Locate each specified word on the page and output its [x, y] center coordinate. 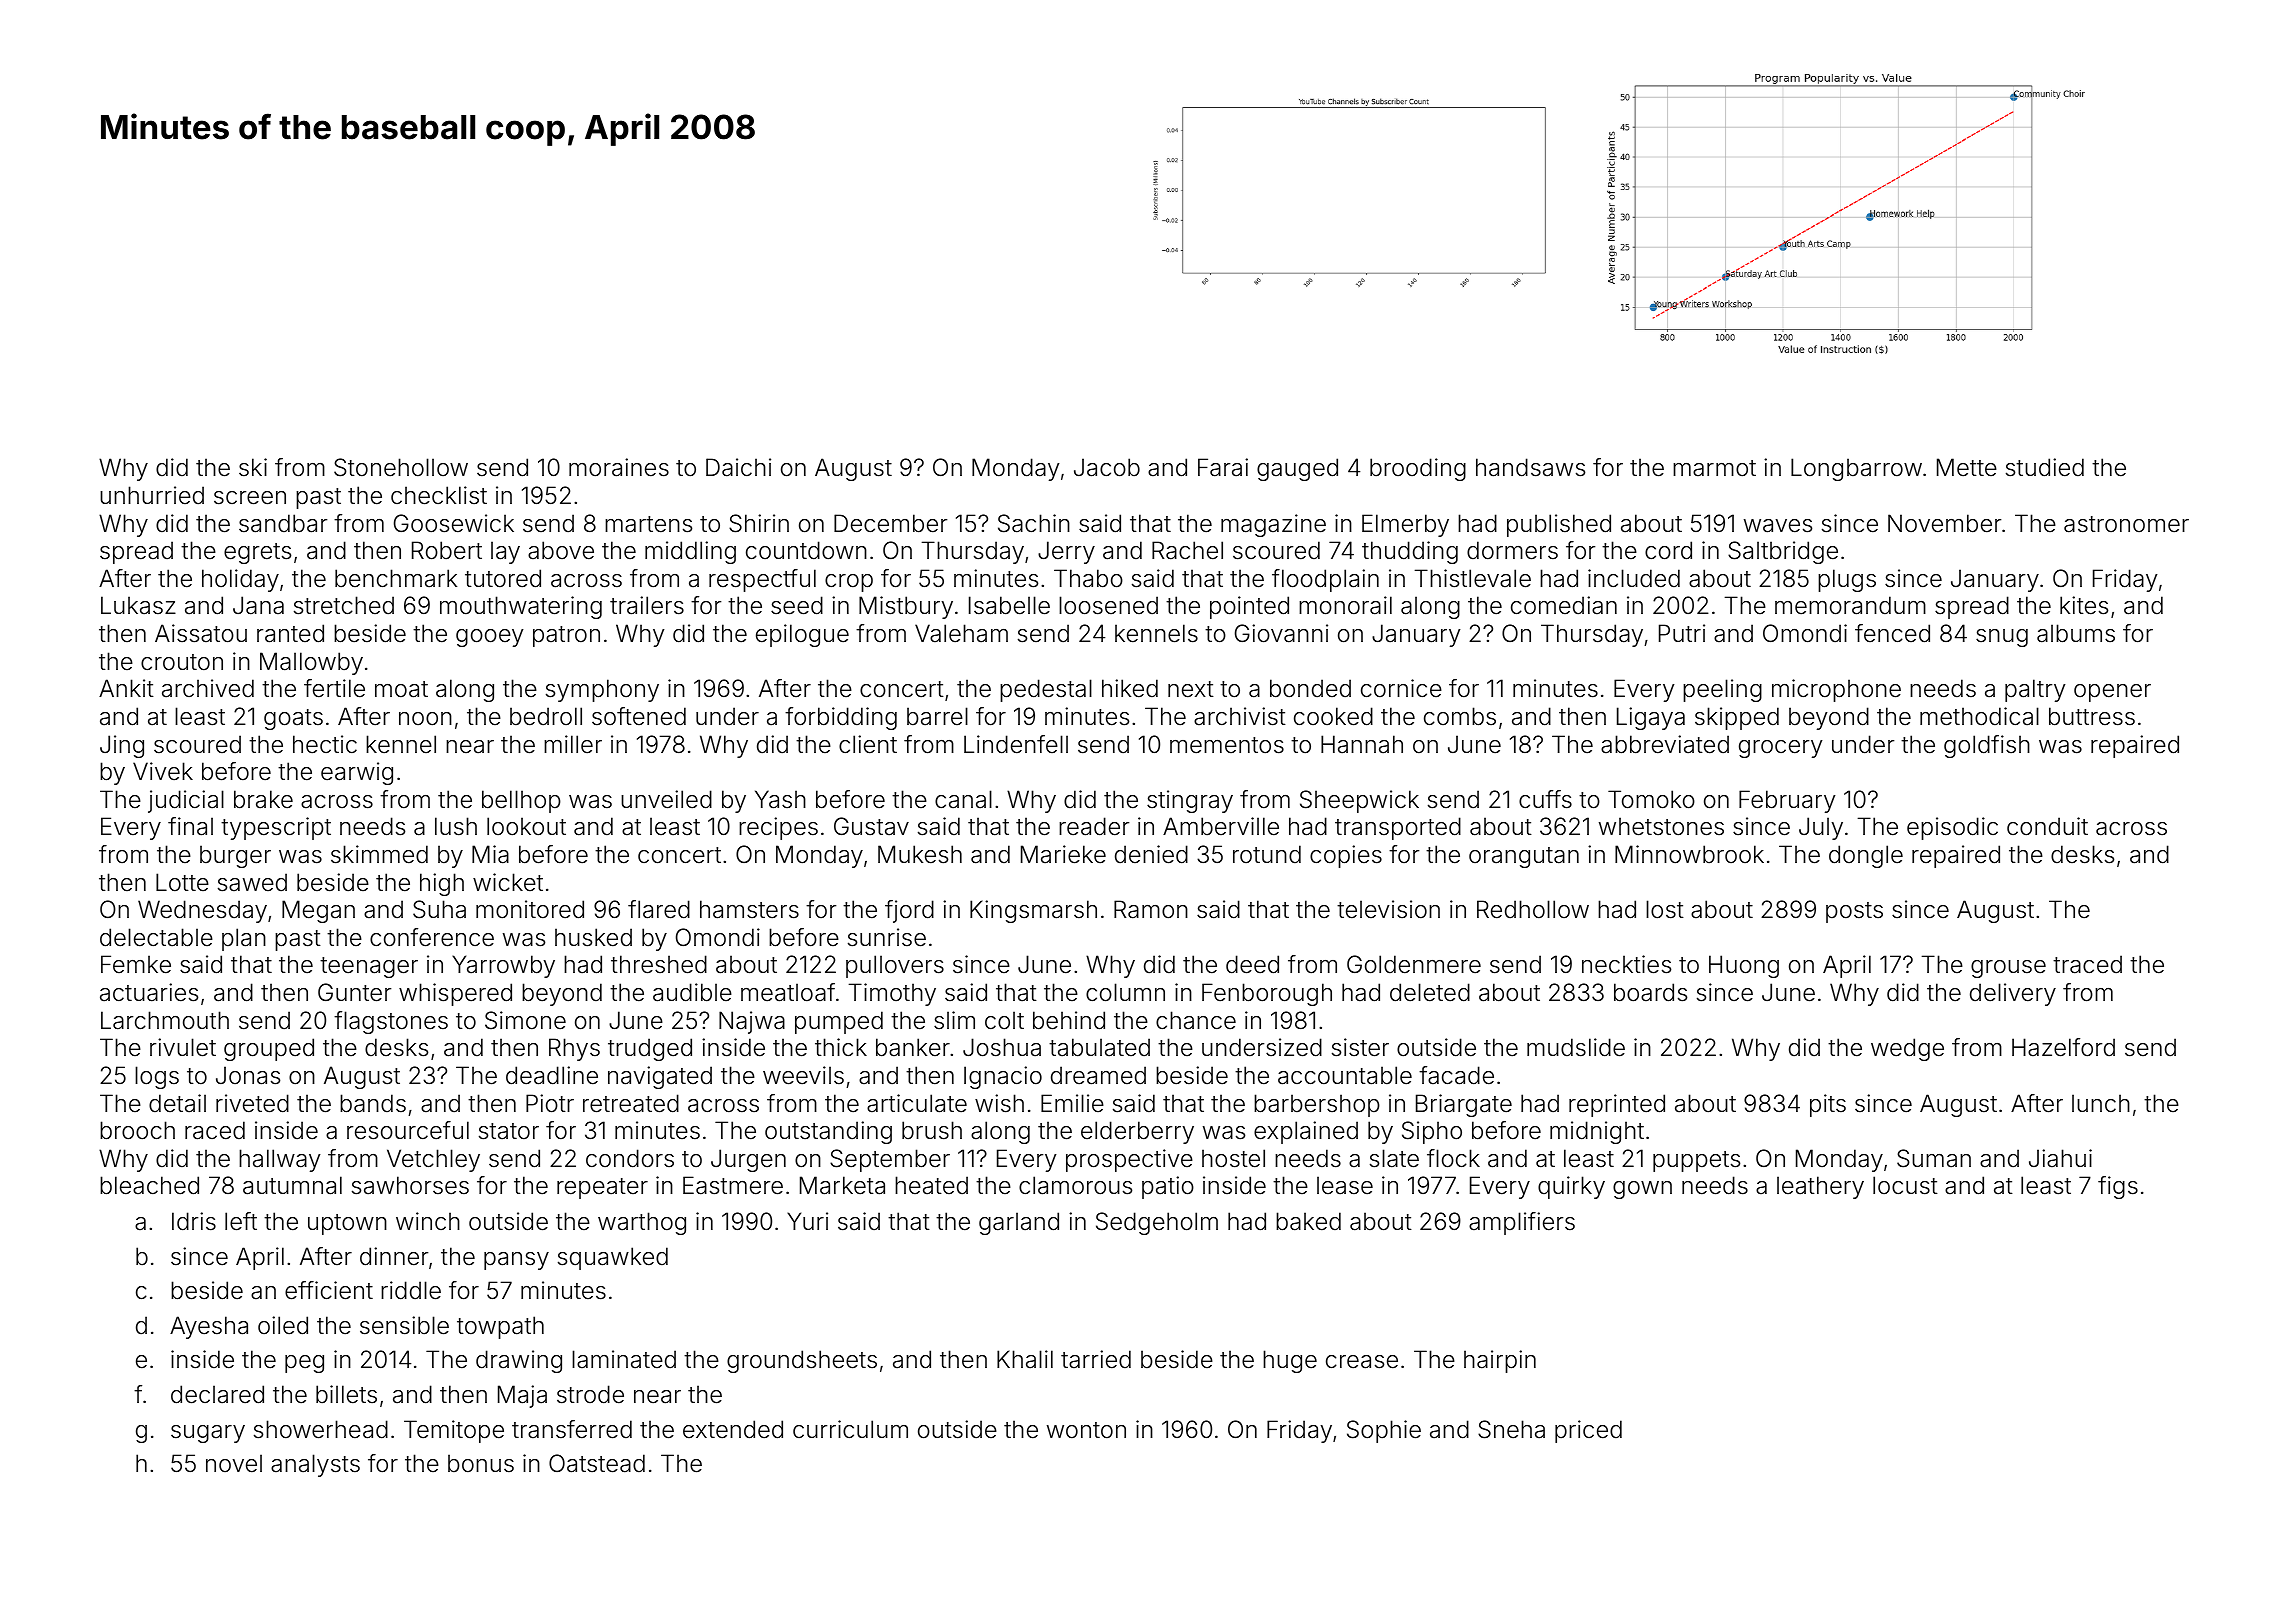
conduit [2047, 826]
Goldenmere [1414, 964]
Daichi [738, 467]
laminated [624, 1359]
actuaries [149, 992]
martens [648, 524]
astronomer [2126, 524]
